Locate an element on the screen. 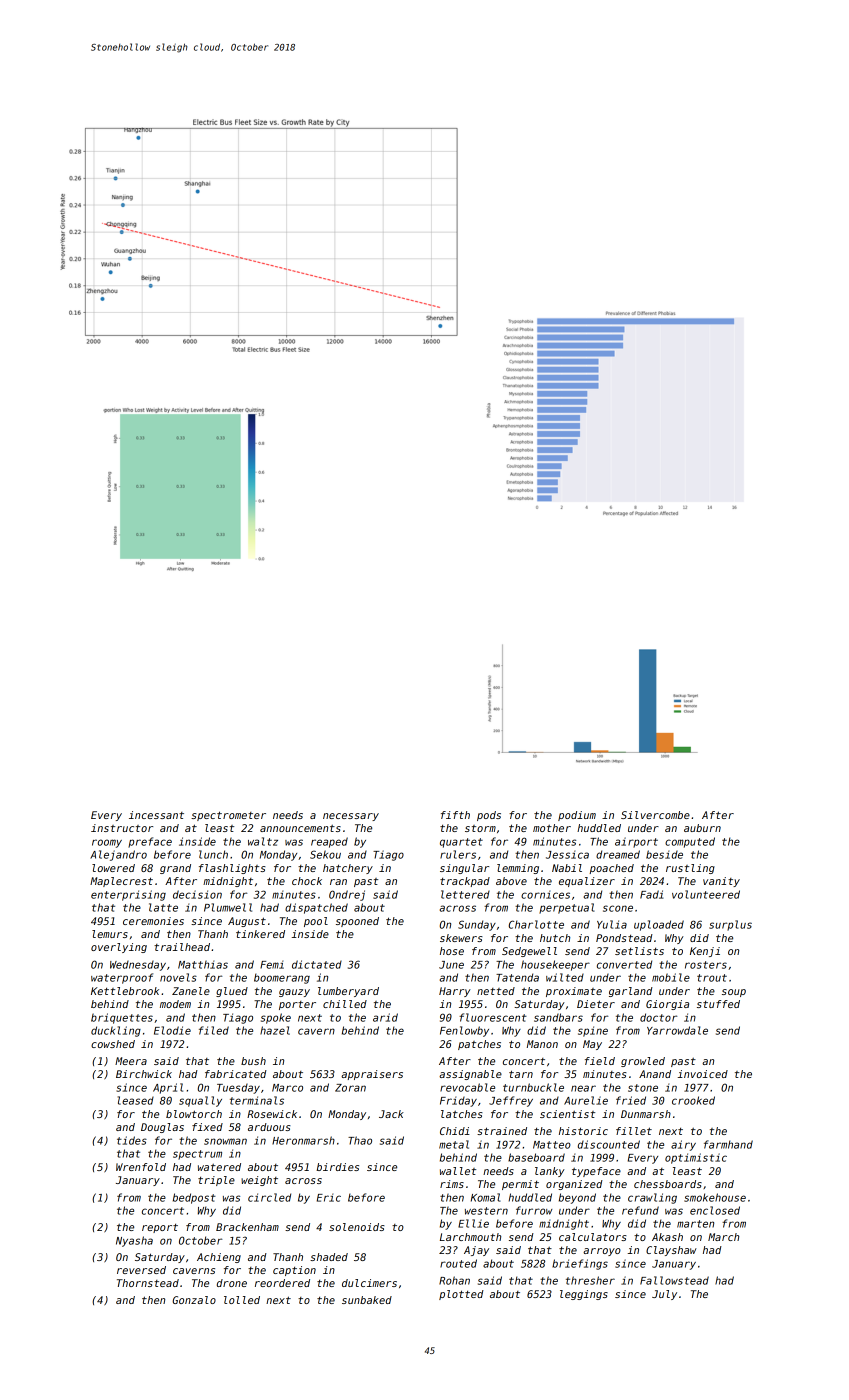 The image size is (849, 1400). wallet is located at coordinates (458, 1171).
